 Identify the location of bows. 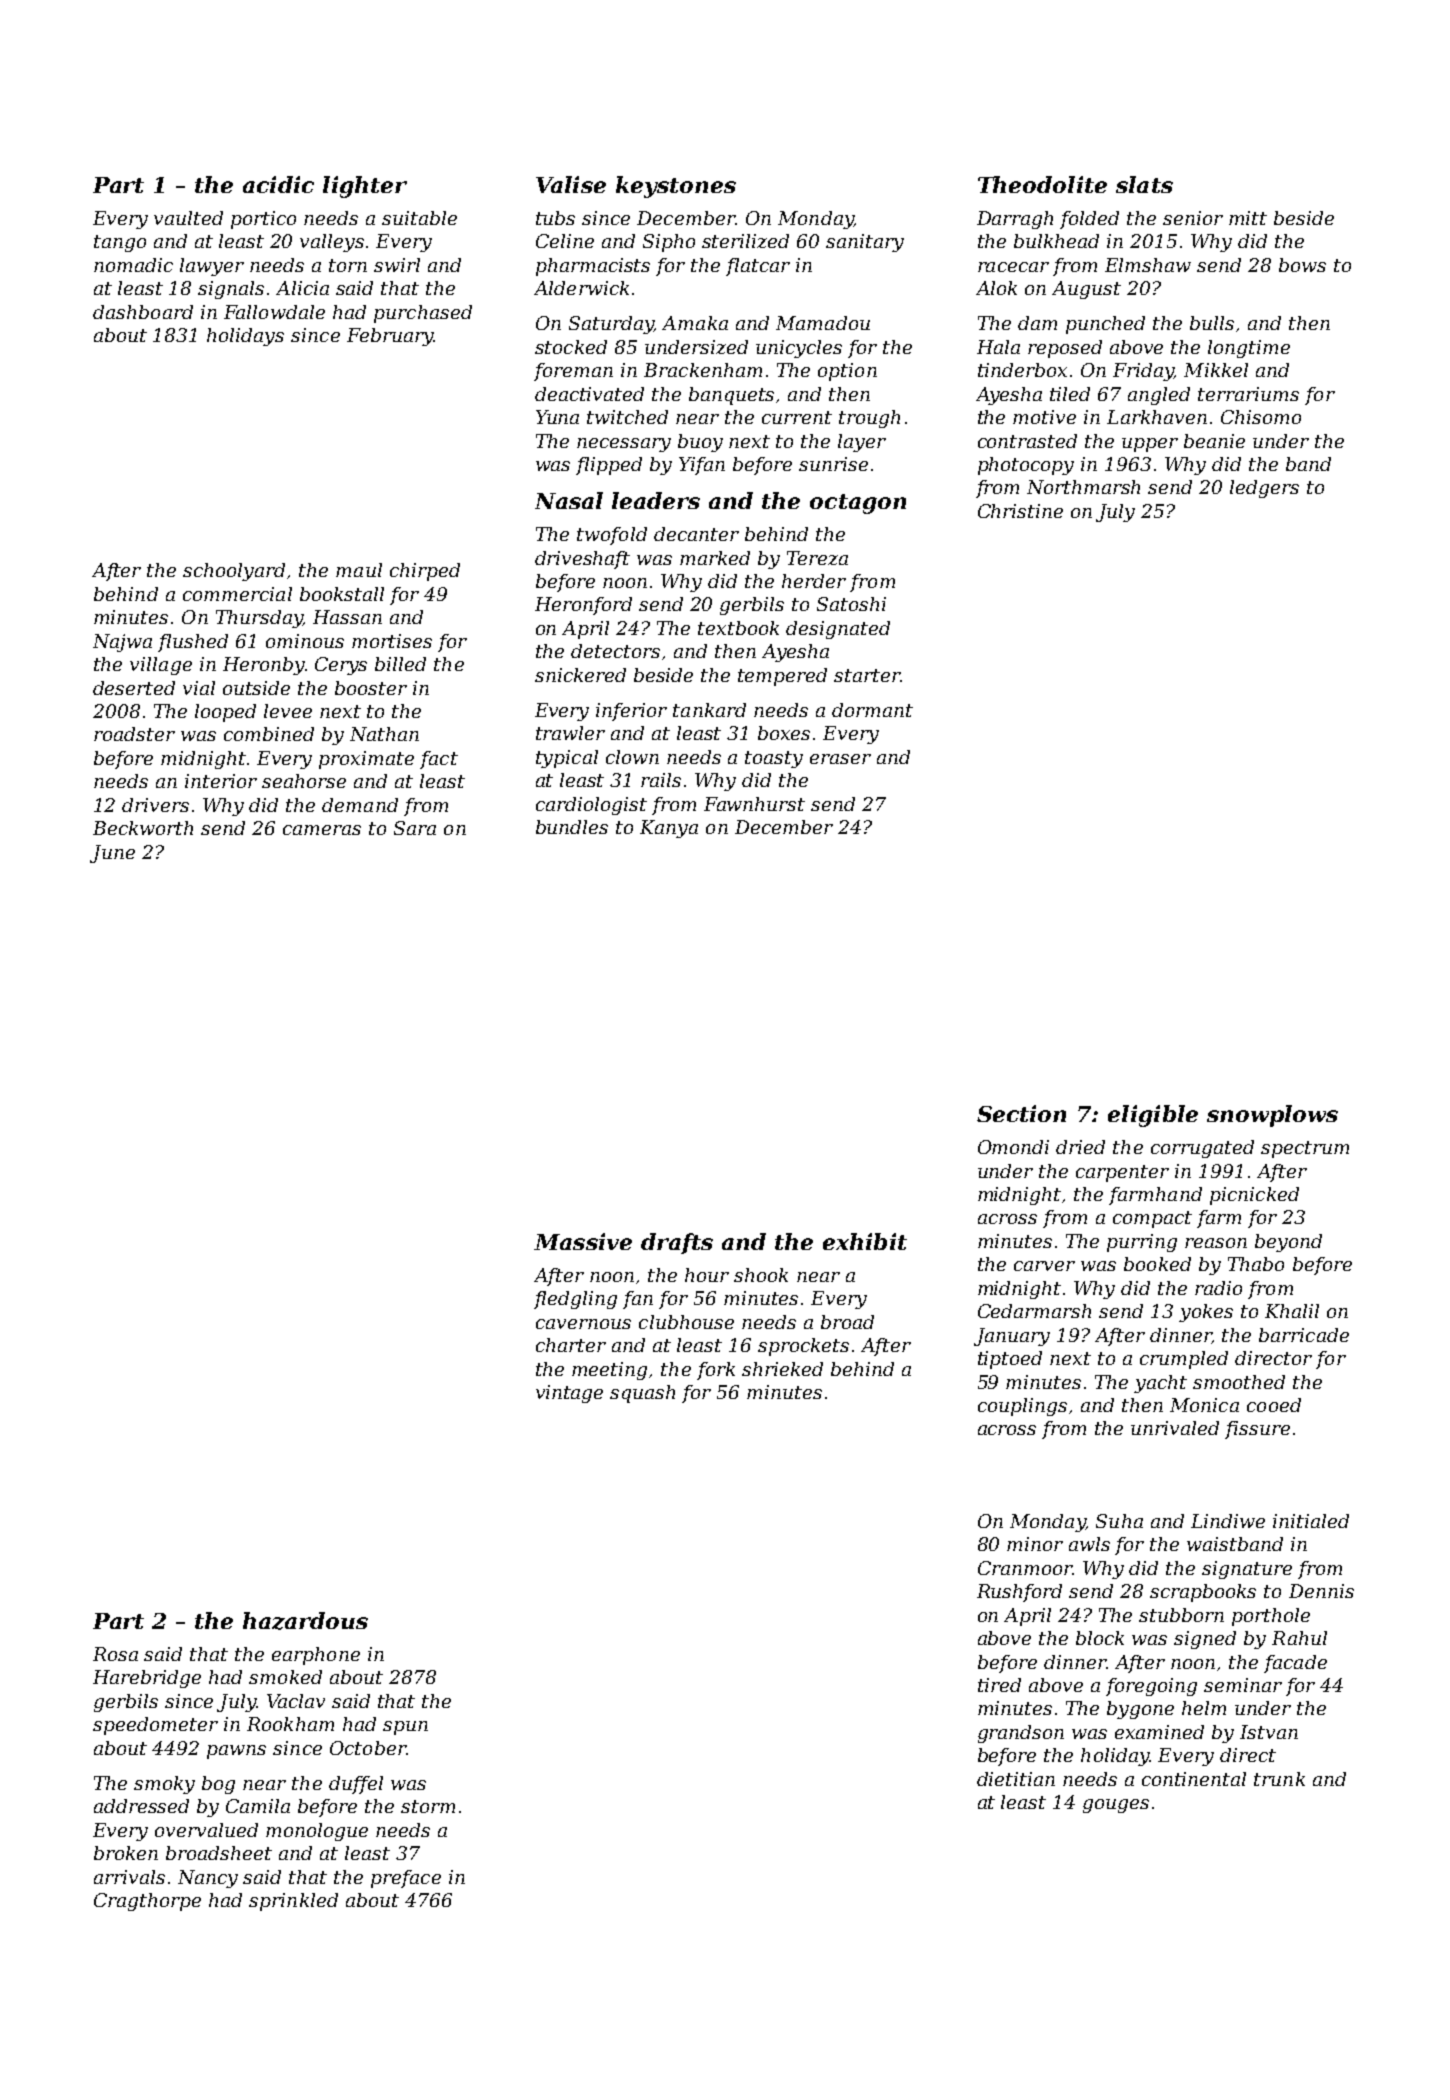
(1302, 265).
